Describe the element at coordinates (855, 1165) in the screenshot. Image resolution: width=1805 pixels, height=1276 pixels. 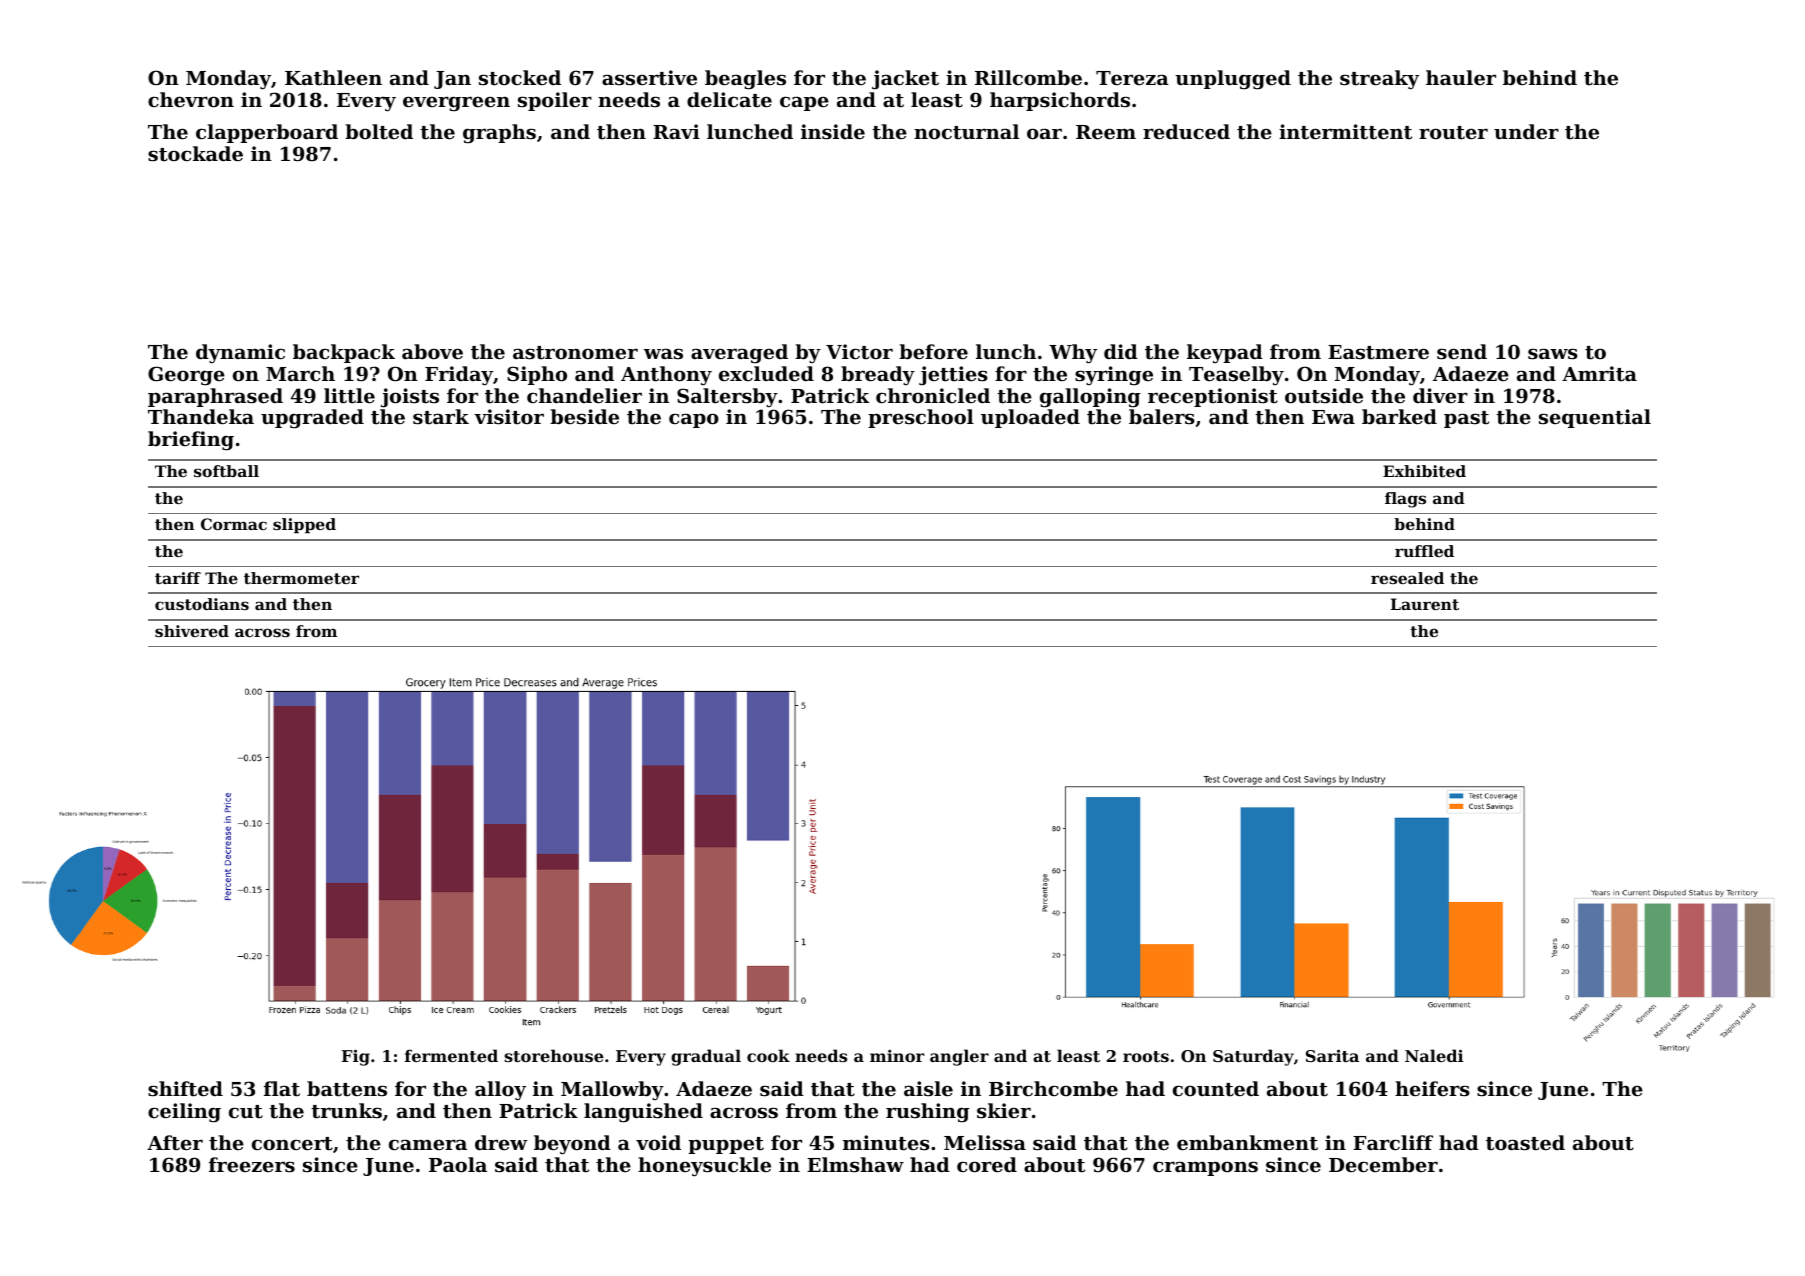
I see `Elmshaw` at that location.
